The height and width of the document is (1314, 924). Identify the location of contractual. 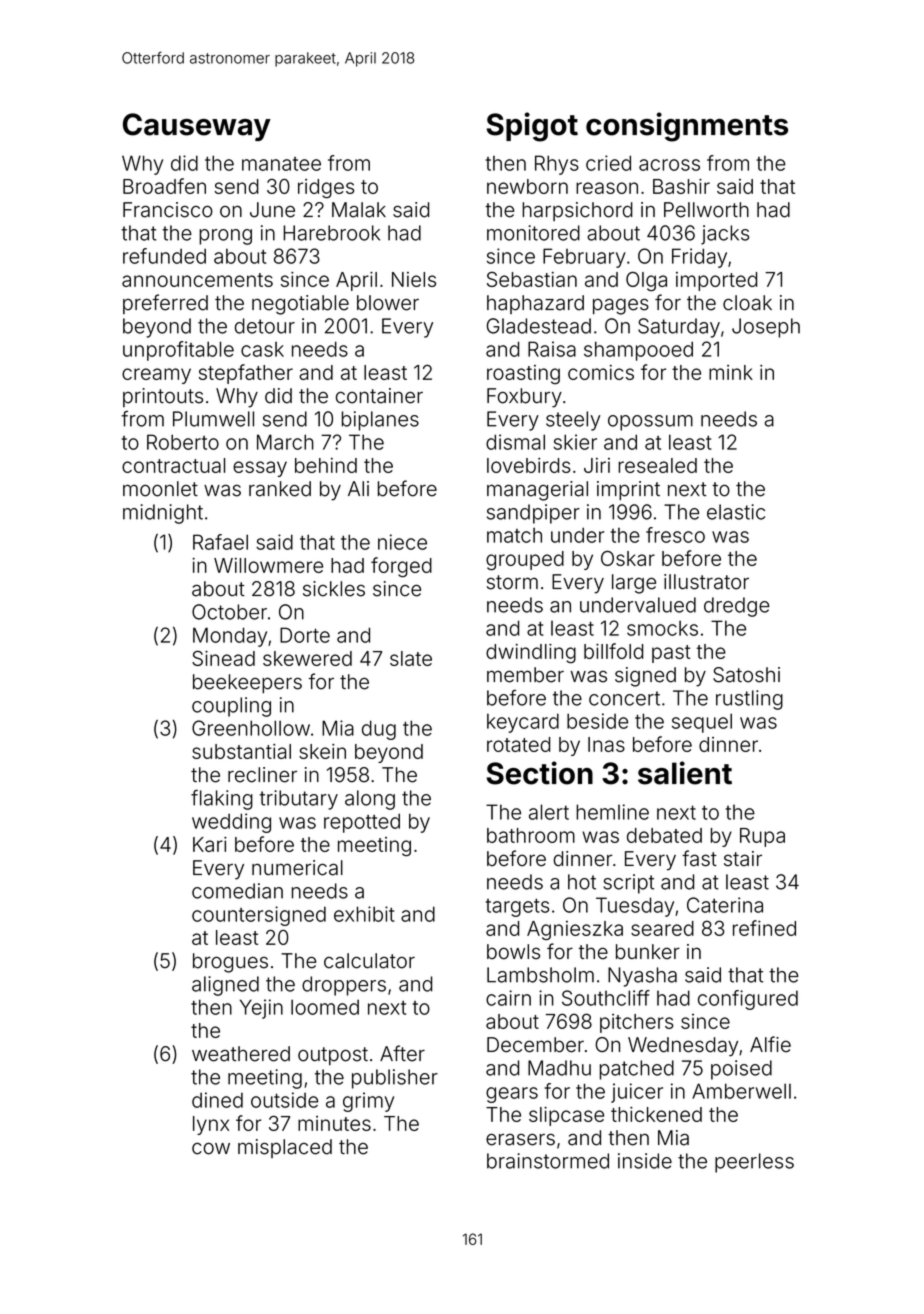
(173, 465).
